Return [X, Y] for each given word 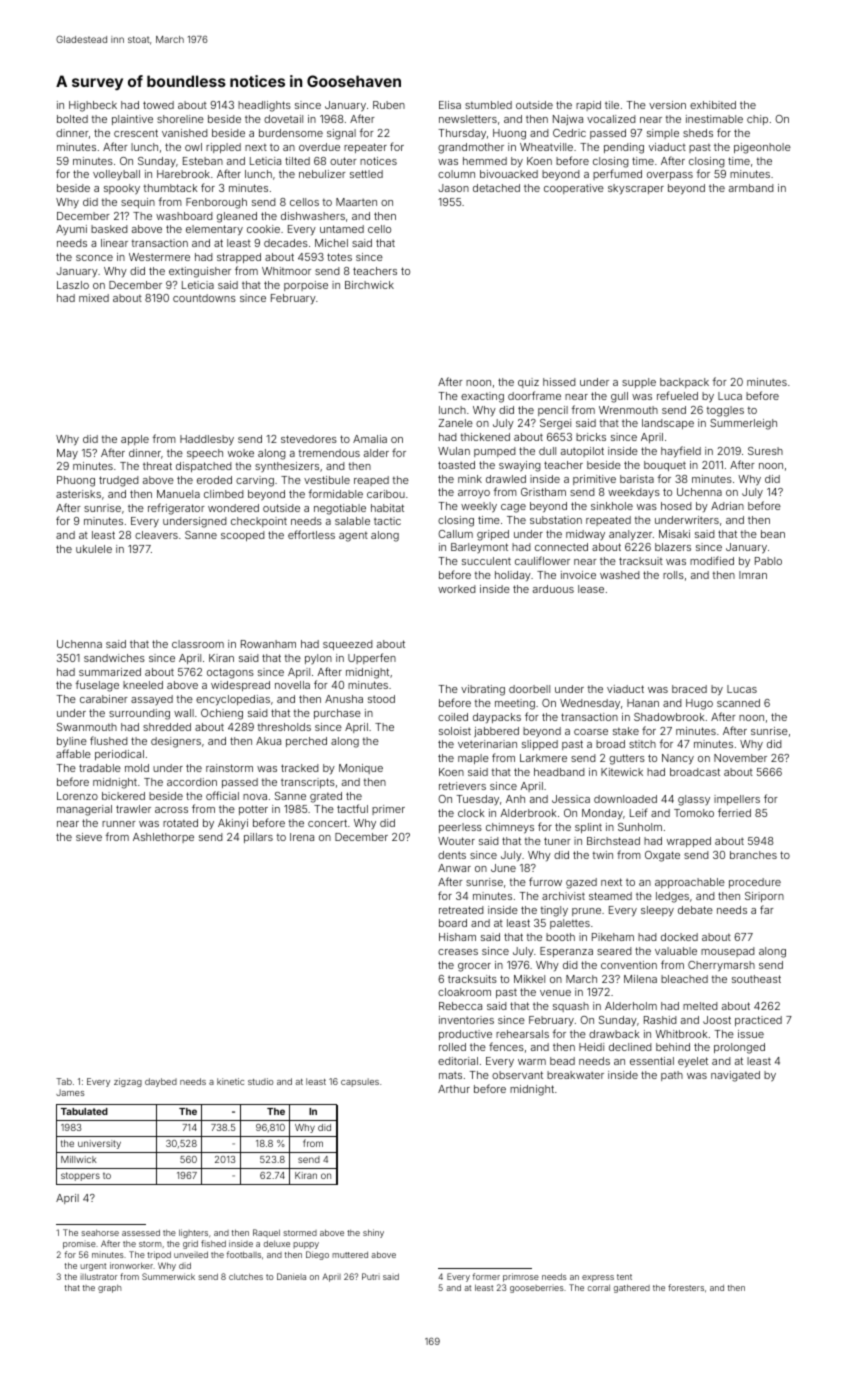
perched [306, 742]
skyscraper [636, 189]
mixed [94, 298]
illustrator [99, 1276]
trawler [133, 809]
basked [109, 229]
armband [751, 188]
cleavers [156, 535]
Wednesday [590, 704]
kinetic [230, 1081]
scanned [738, 703]
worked [457, 589]
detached [496, 188]
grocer [474, 967]
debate [695, 910]
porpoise [306, 286]
